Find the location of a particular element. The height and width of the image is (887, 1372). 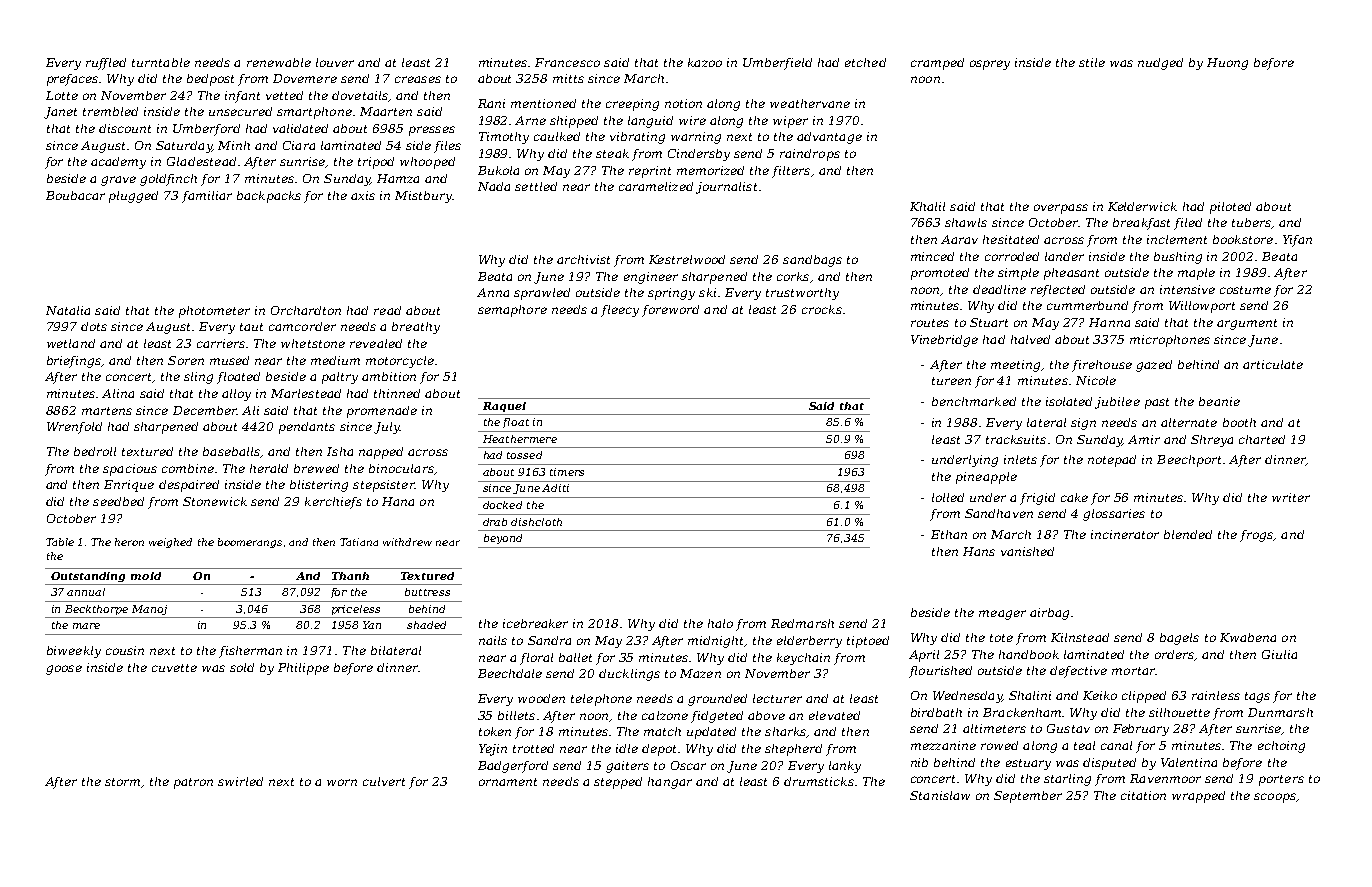

Badgerford is located at coordinates (513, 767).
